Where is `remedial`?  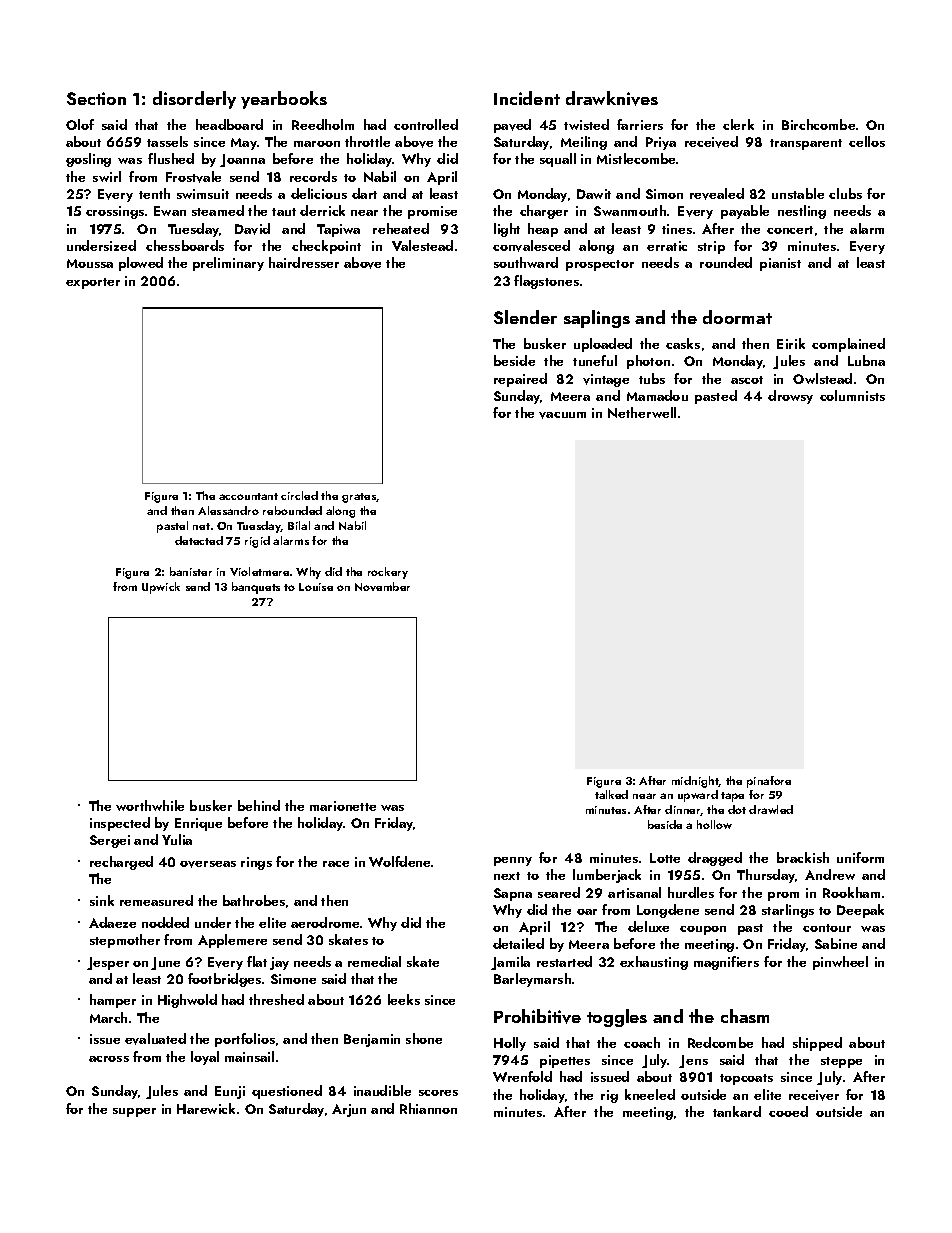
remedial is located at coordinates (374, 961).
